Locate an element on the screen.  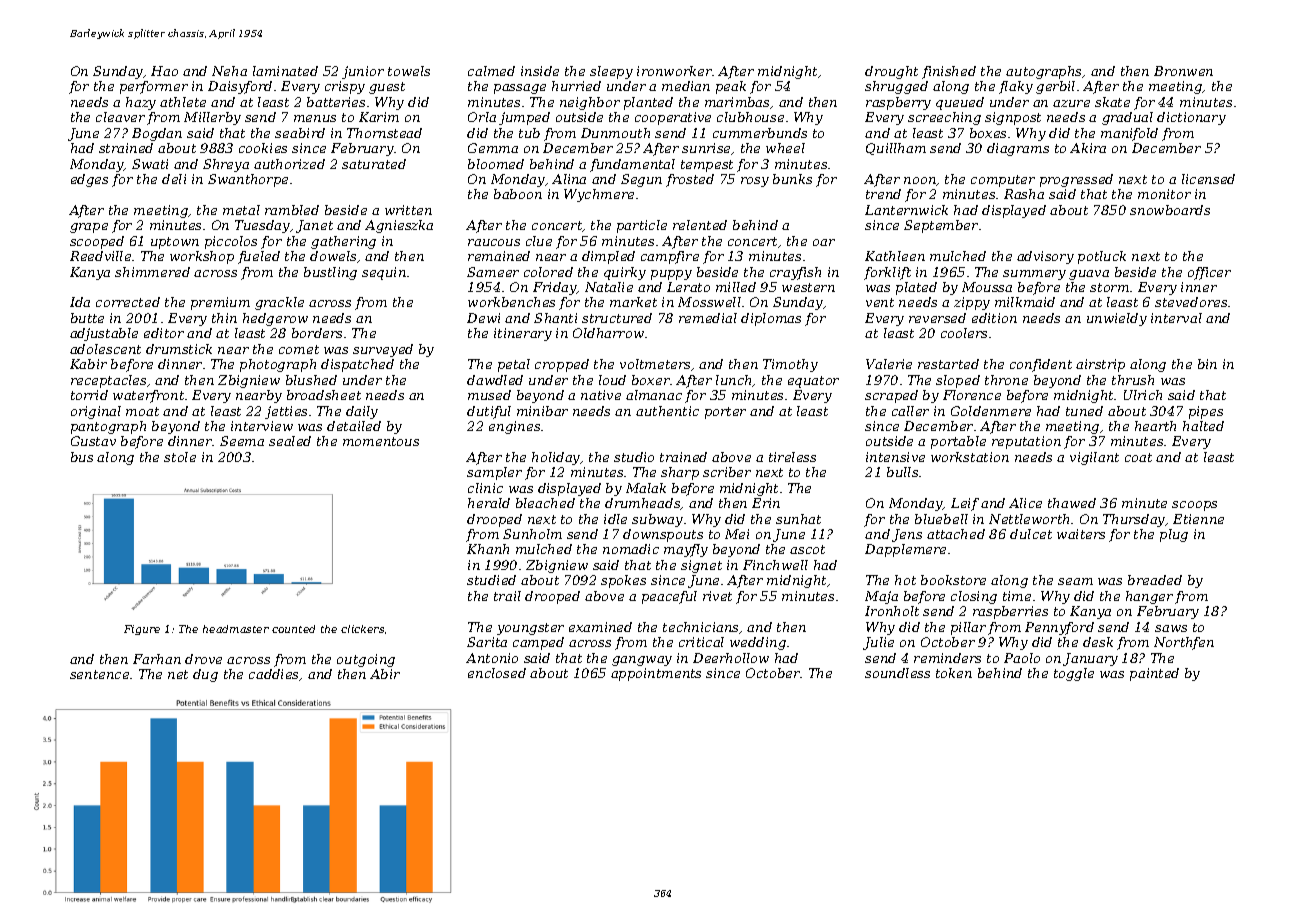
stole is located at coordinates (180, 457).
